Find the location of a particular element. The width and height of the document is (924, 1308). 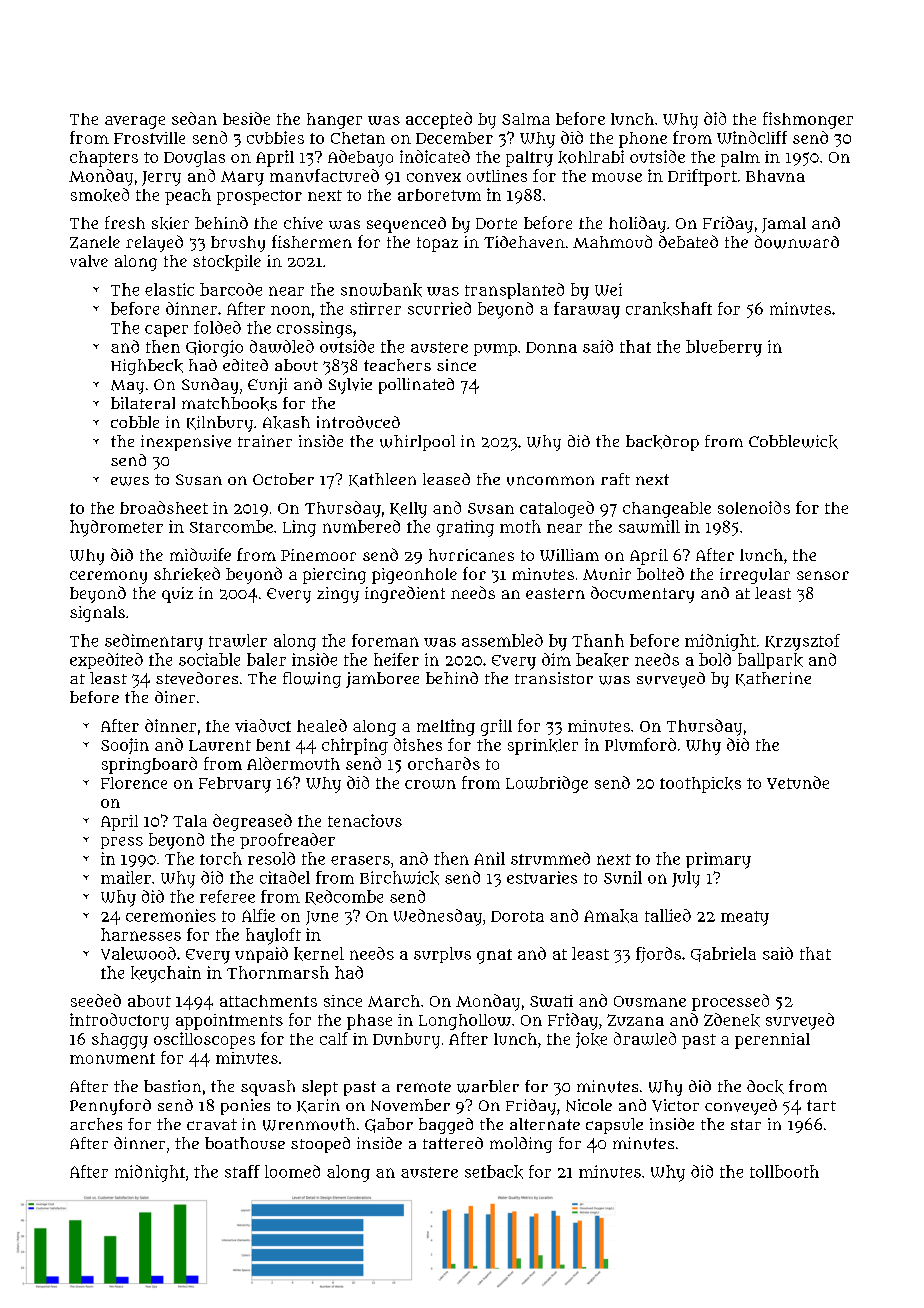

skier is located at coordinates (170, 223).
